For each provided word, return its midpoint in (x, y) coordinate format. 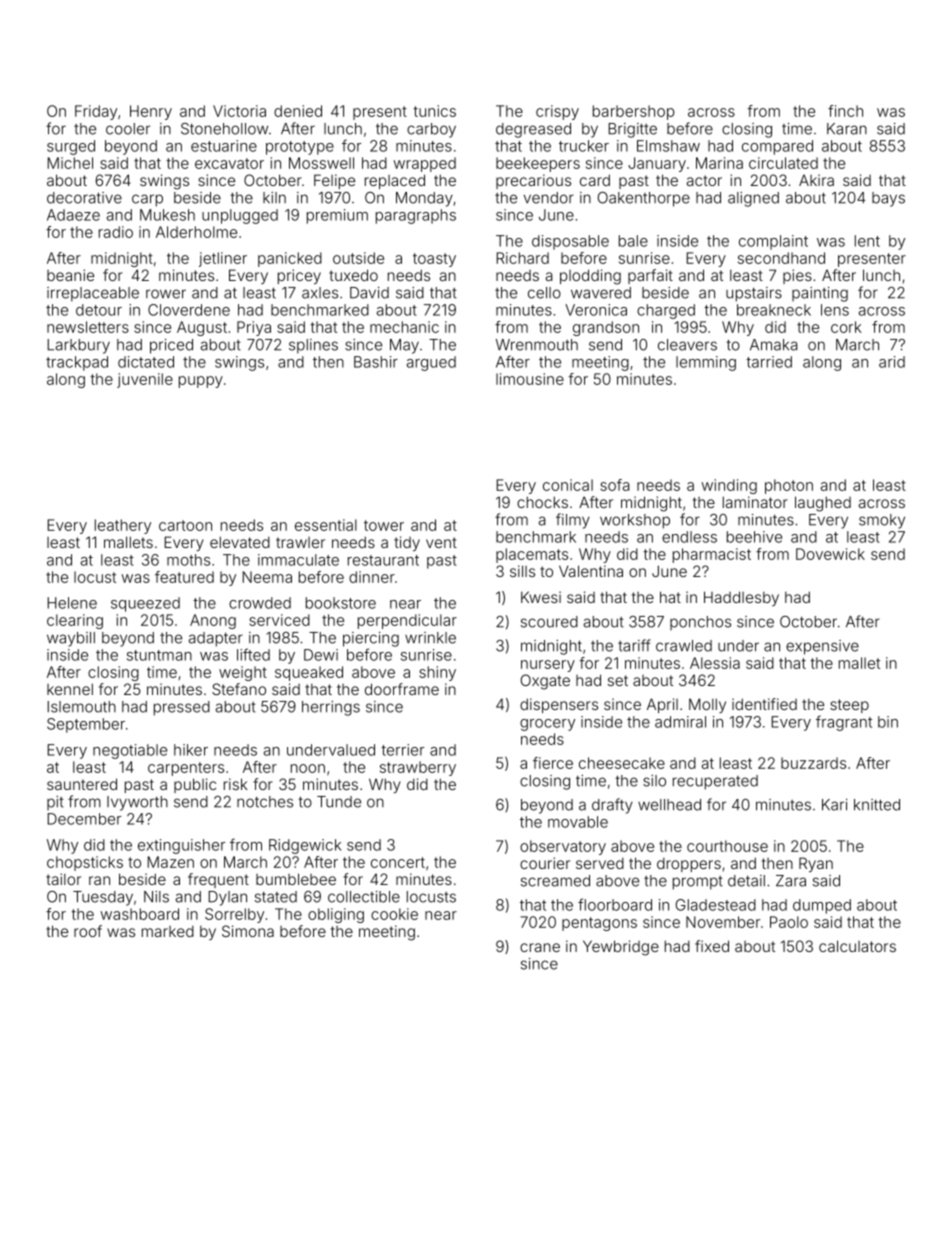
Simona (248, 931)
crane (540, 947)
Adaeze (73, 215)
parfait (650, 276)
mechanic (404, 327)
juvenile (145, 380)
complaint (773, 242)
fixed (712, 946)
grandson (606, 328)
